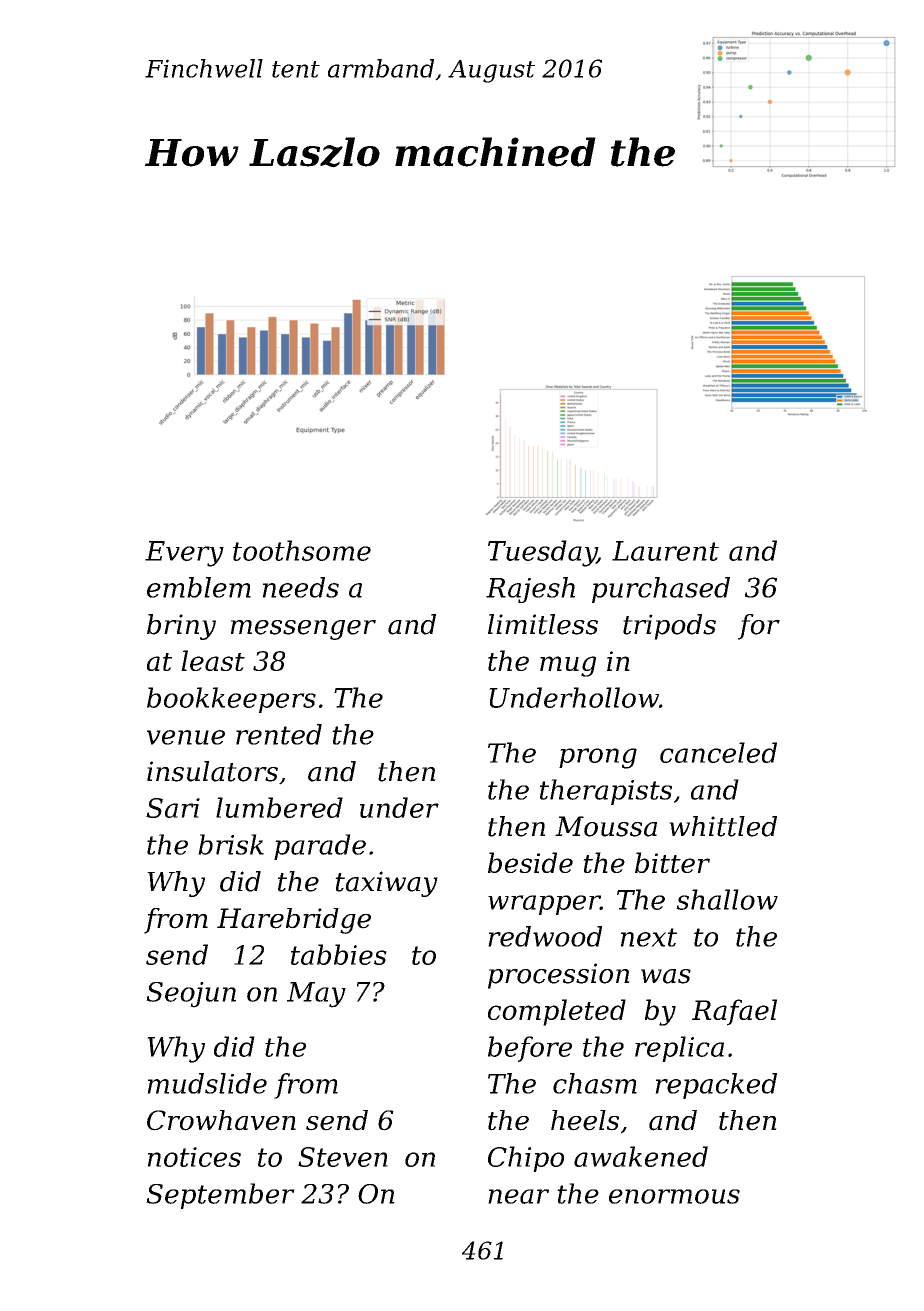 The width and height of the screenshot is (924, 1311). What do you see at coordinates (173, 808) in the screenshot?
I see `Sari` at bounding box center [173, 808].
